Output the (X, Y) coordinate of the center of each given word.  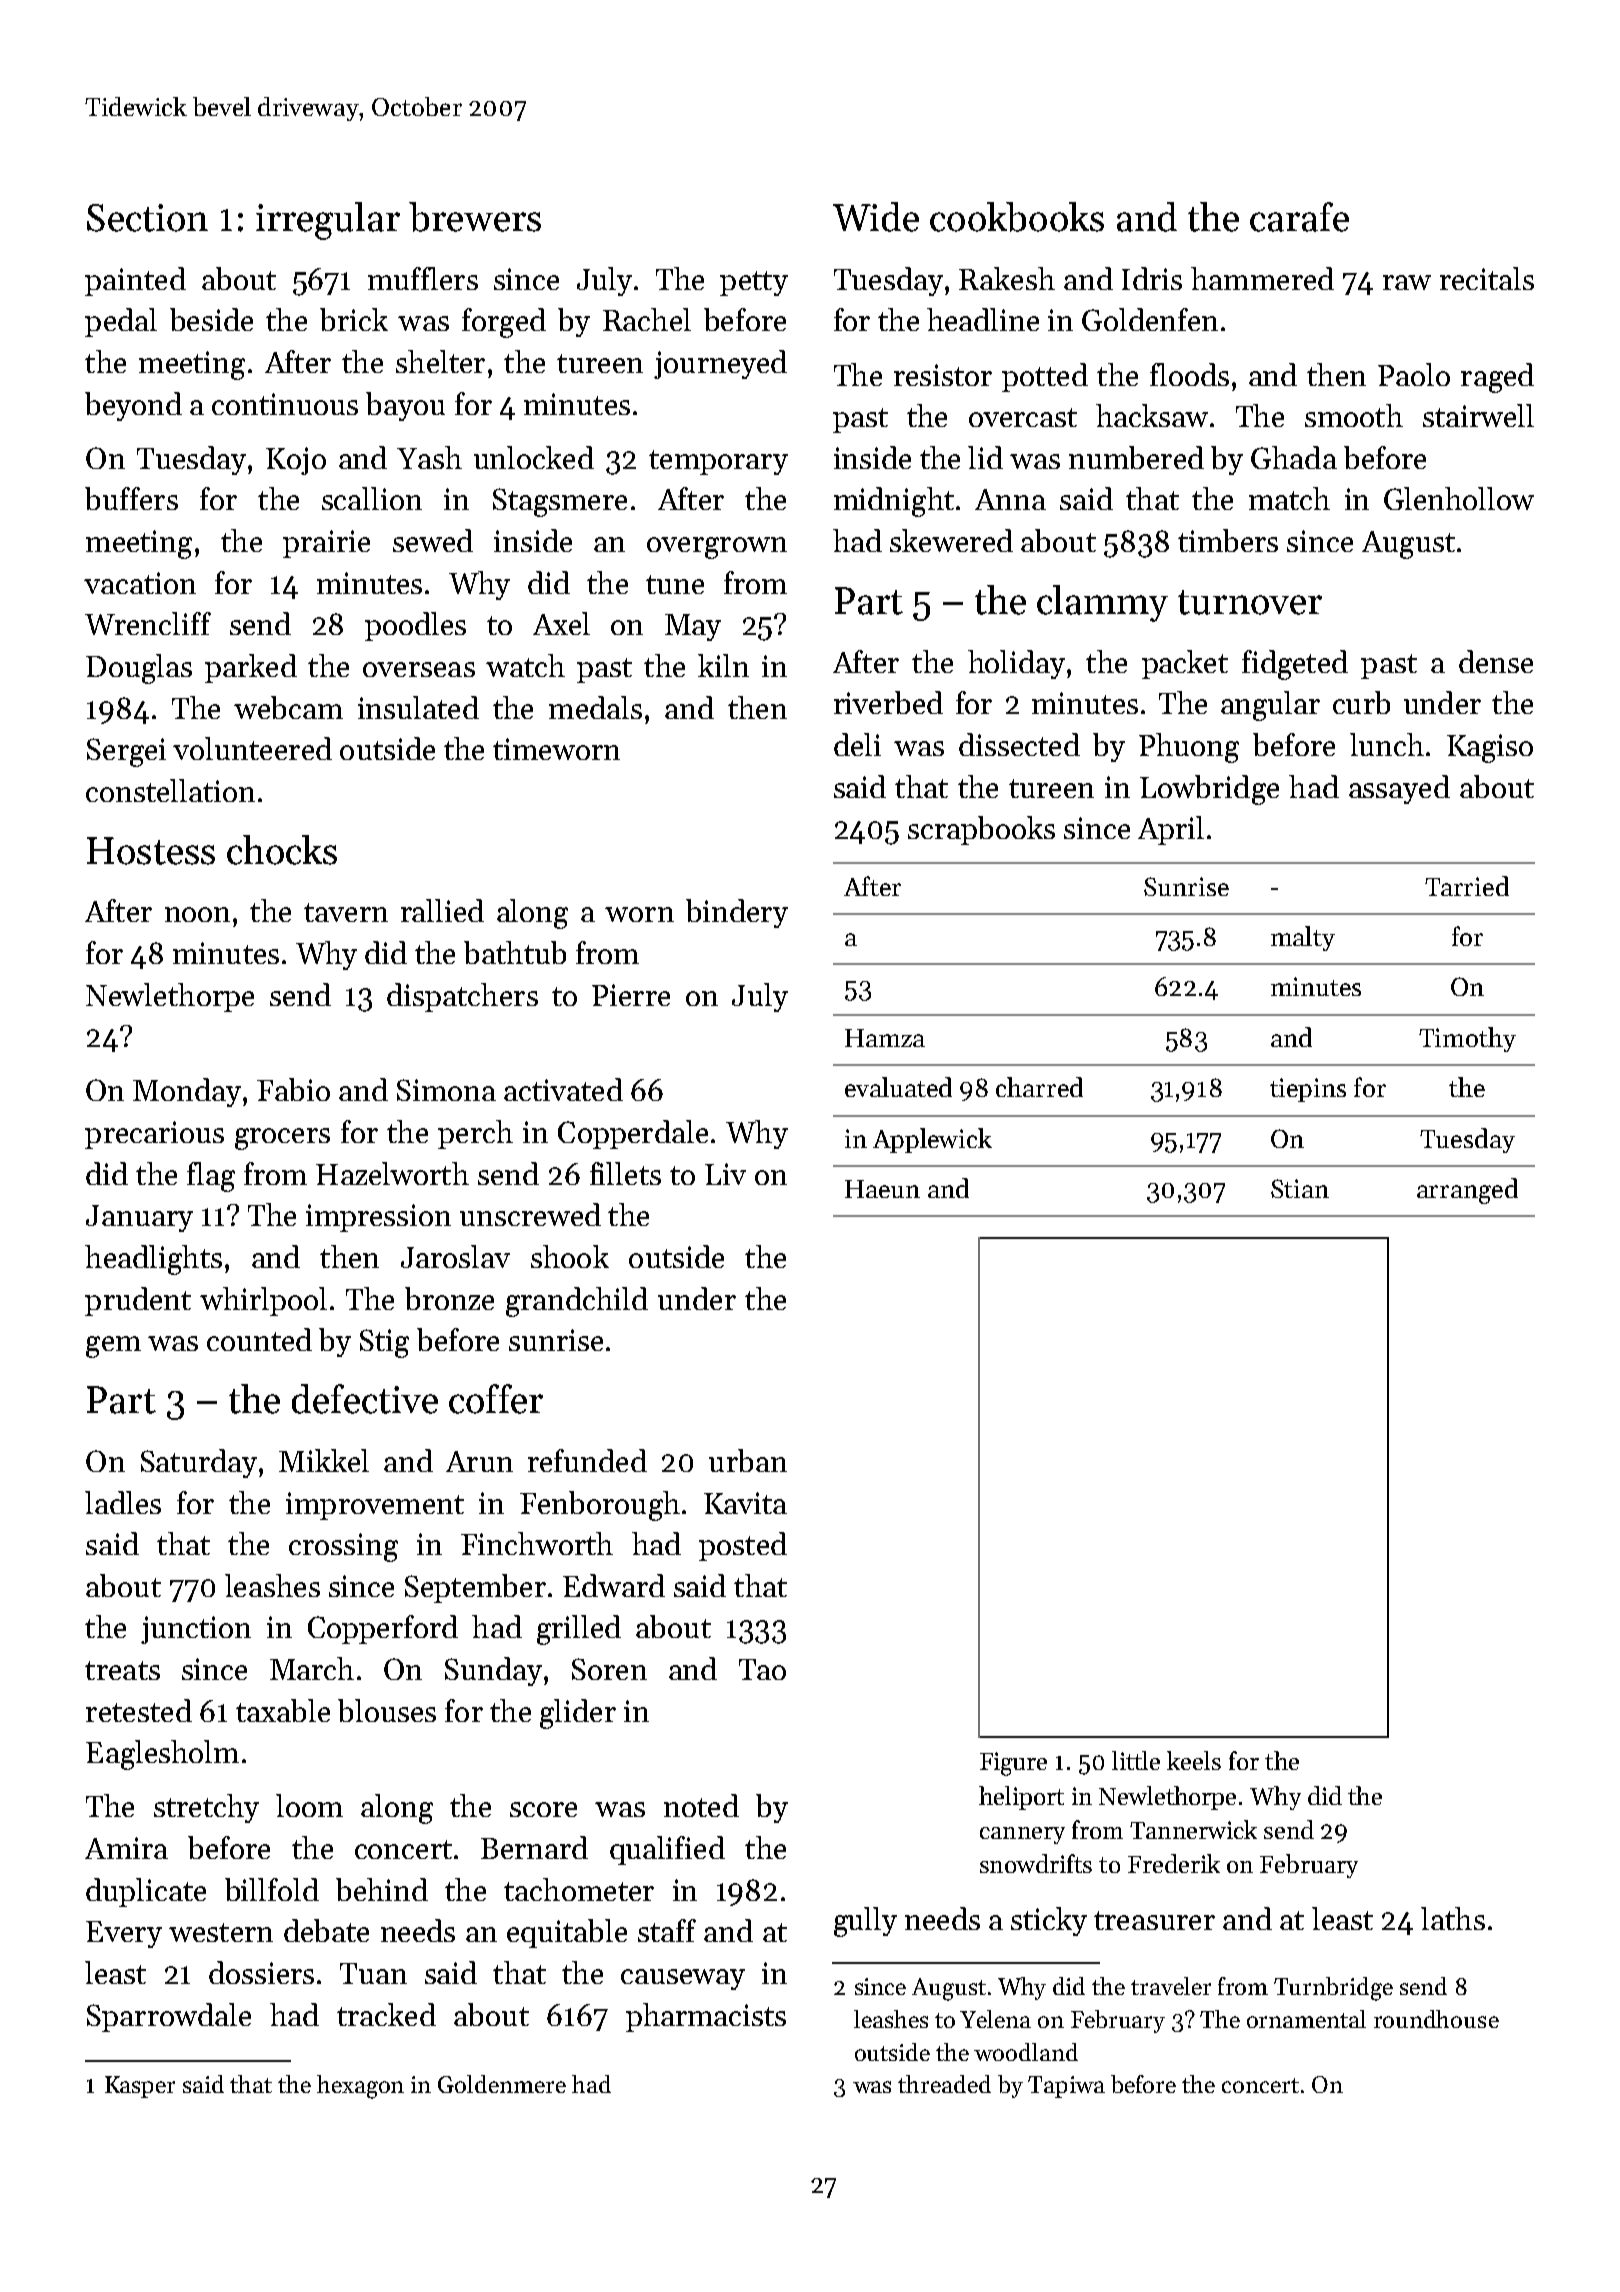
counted (259, 1339)
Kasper (140, 2087)
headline (983, 319)
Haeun (882, 1189)
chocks (282, 850)
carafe (1299, 217)
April (1171, 830)
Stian (1300, 1188)
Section (147, 218)
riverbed (888, 702)
